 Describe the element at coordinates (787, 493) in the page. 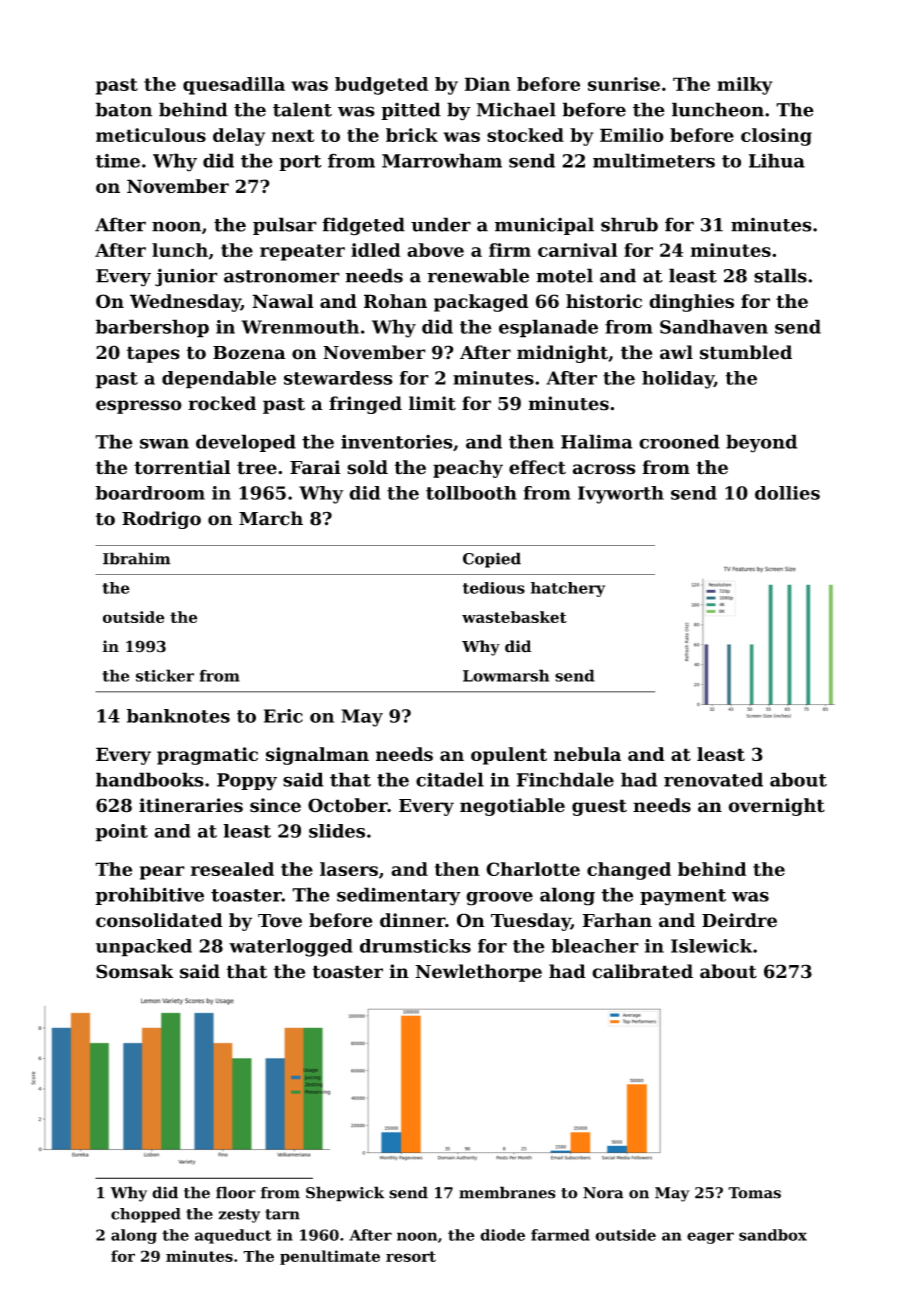

I see `dollies` at that location.
